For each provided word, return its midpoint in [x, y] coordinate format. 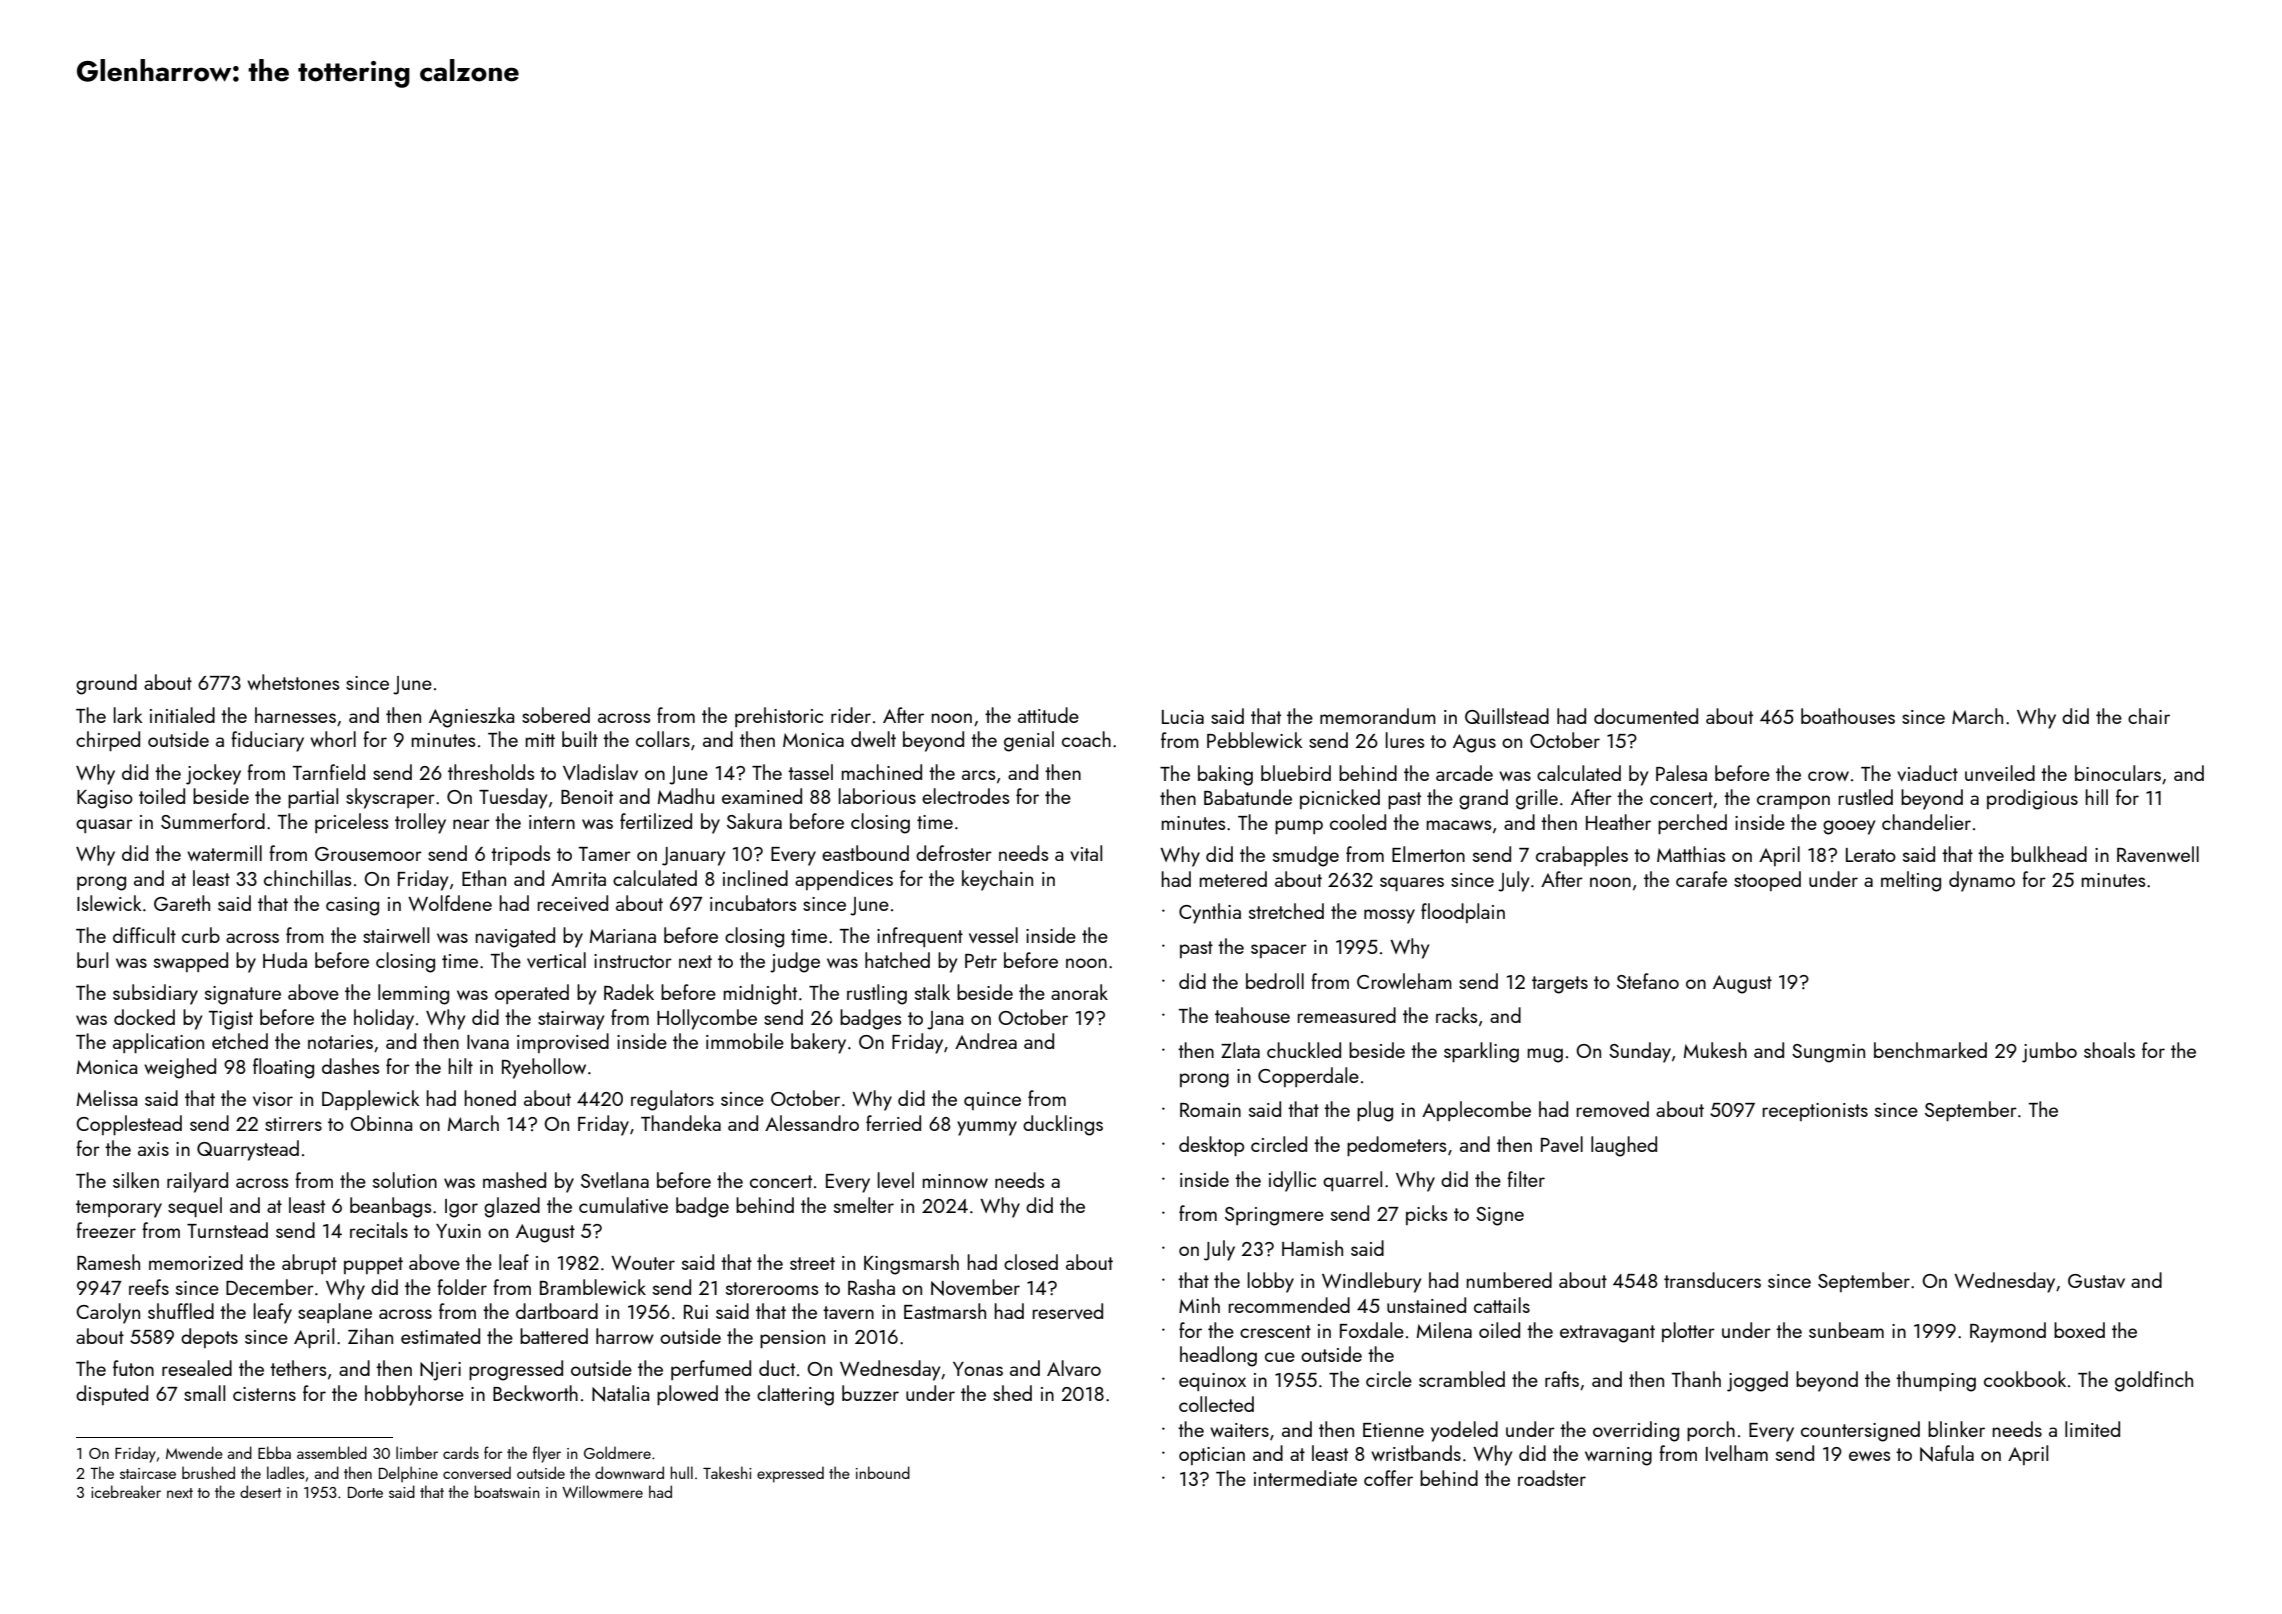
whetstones [293, 682]
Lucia [1183, 717]
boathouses [1848, 716]
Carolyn [108, 1313]
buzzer [870, 1393]
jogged [1757, 1381]
